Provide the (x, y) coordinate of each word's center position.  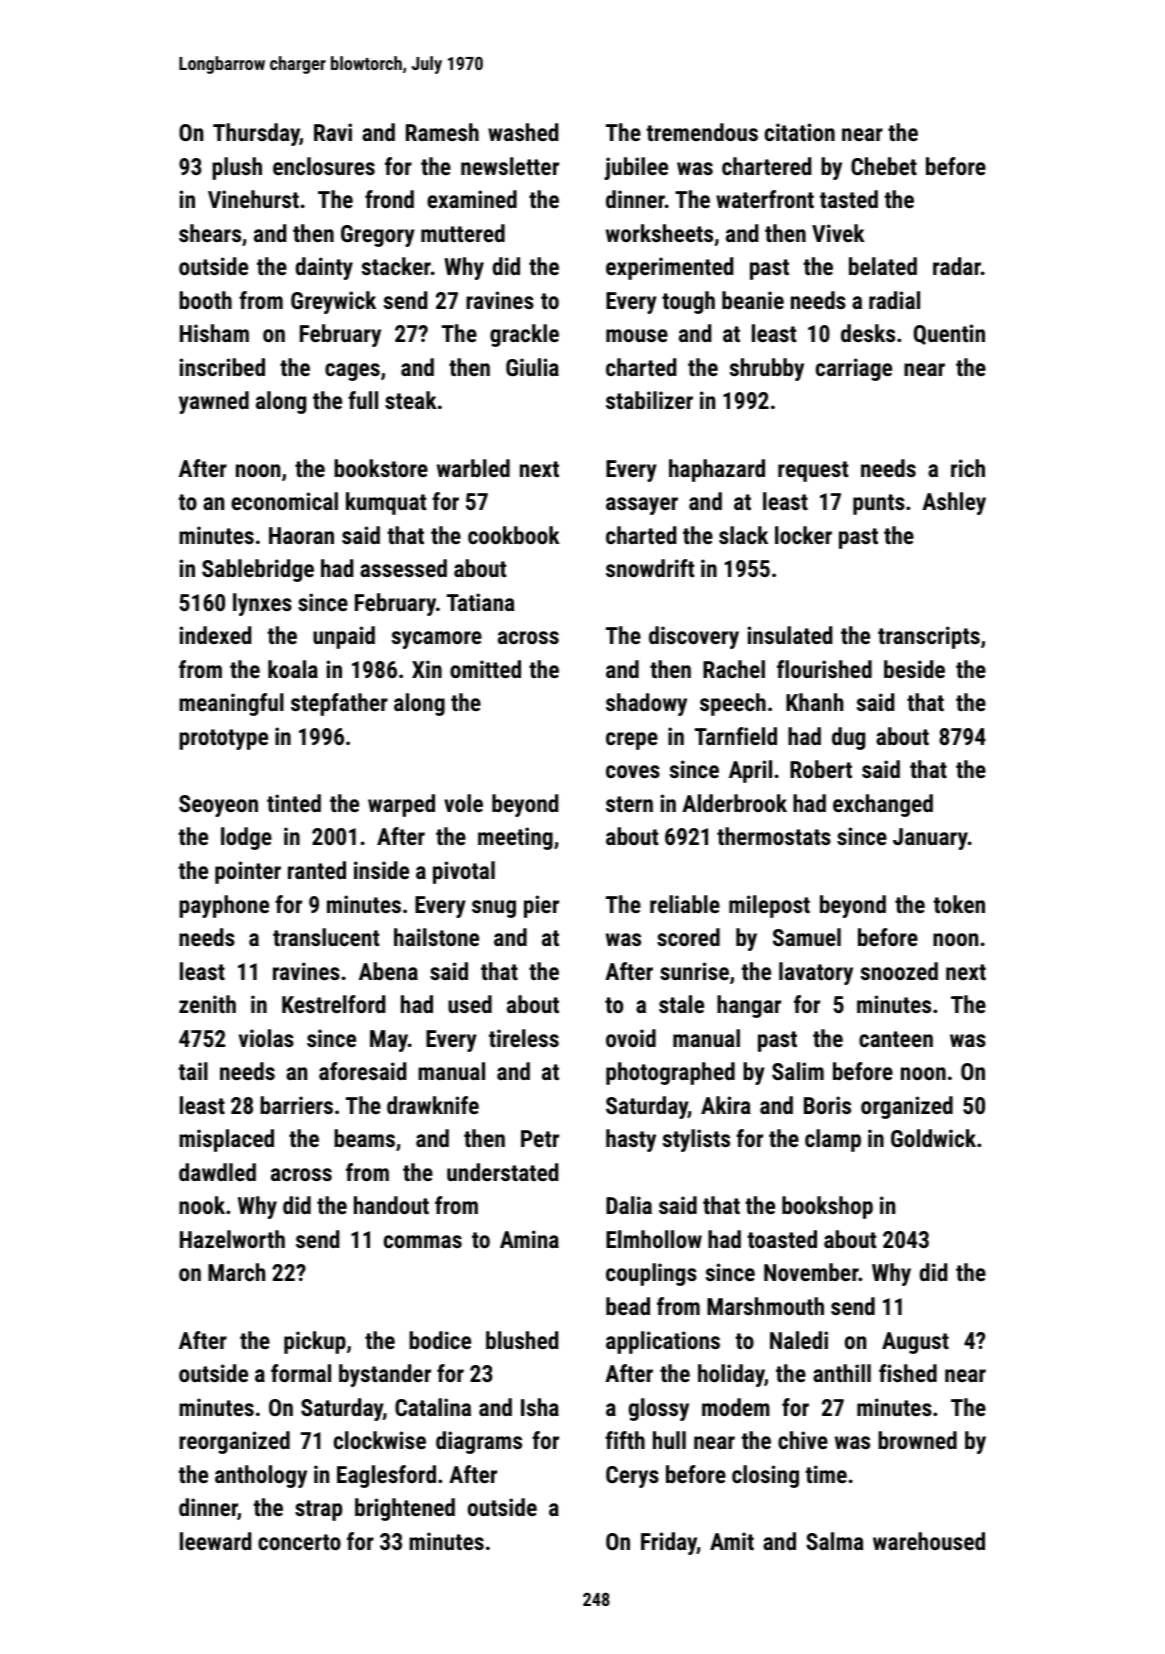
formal (301, 1373)
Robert (821, 769)
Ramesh (442, 132)
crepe (632, 741)
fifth (625, 1440)
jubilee (636, 168)
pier (541, 906)
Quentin (949, 334)
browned (917, 1440)
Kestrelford (333, 1004)
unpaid (344, 637)
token (959, 904)
